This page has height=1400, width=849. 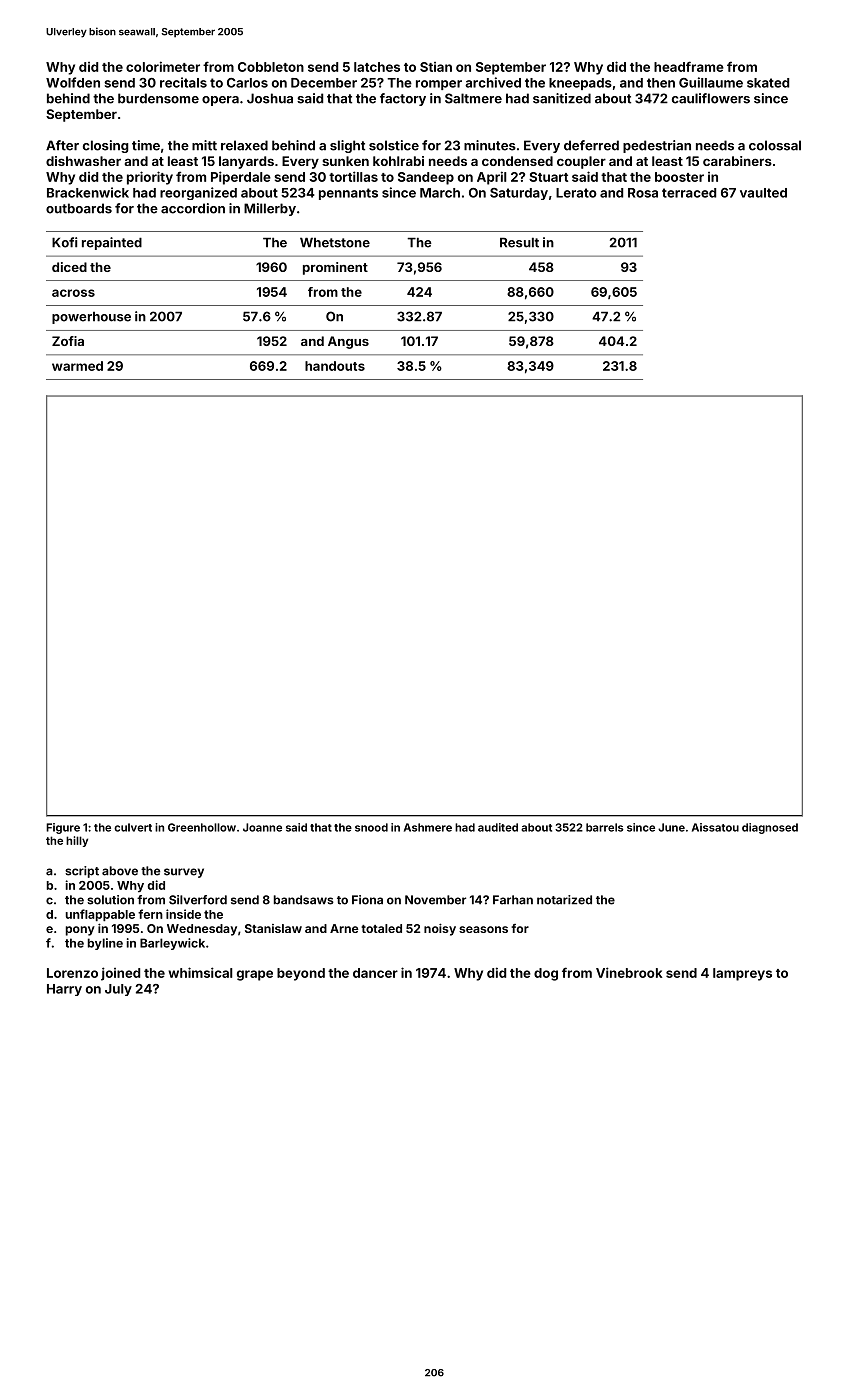 I want to click on Angus, so click(x=348, y=342).
